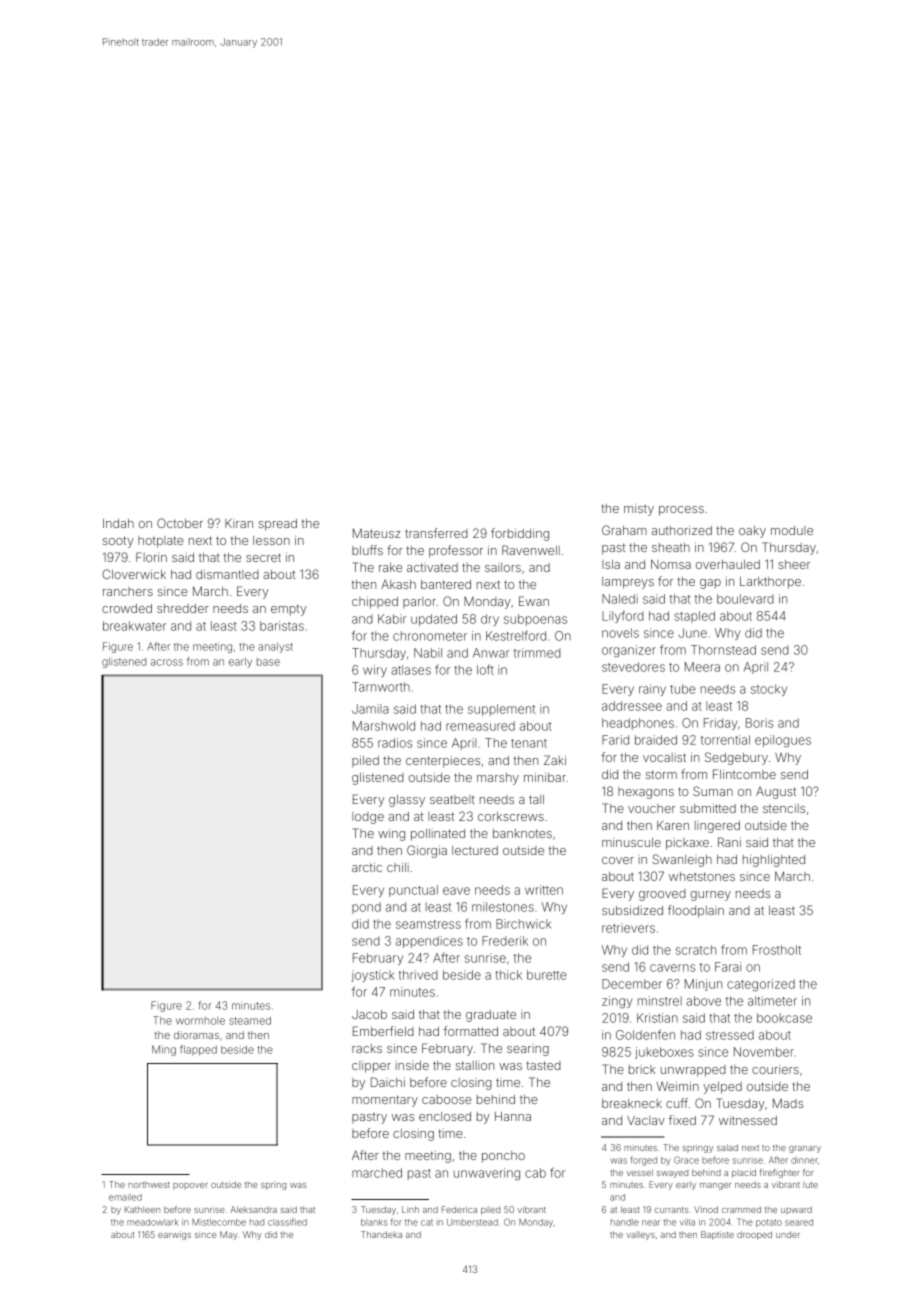 The width and height of the page is (924, 1308). Describe the element at coordinates (134, 626) in the page. I see `breakwater` at that location.
